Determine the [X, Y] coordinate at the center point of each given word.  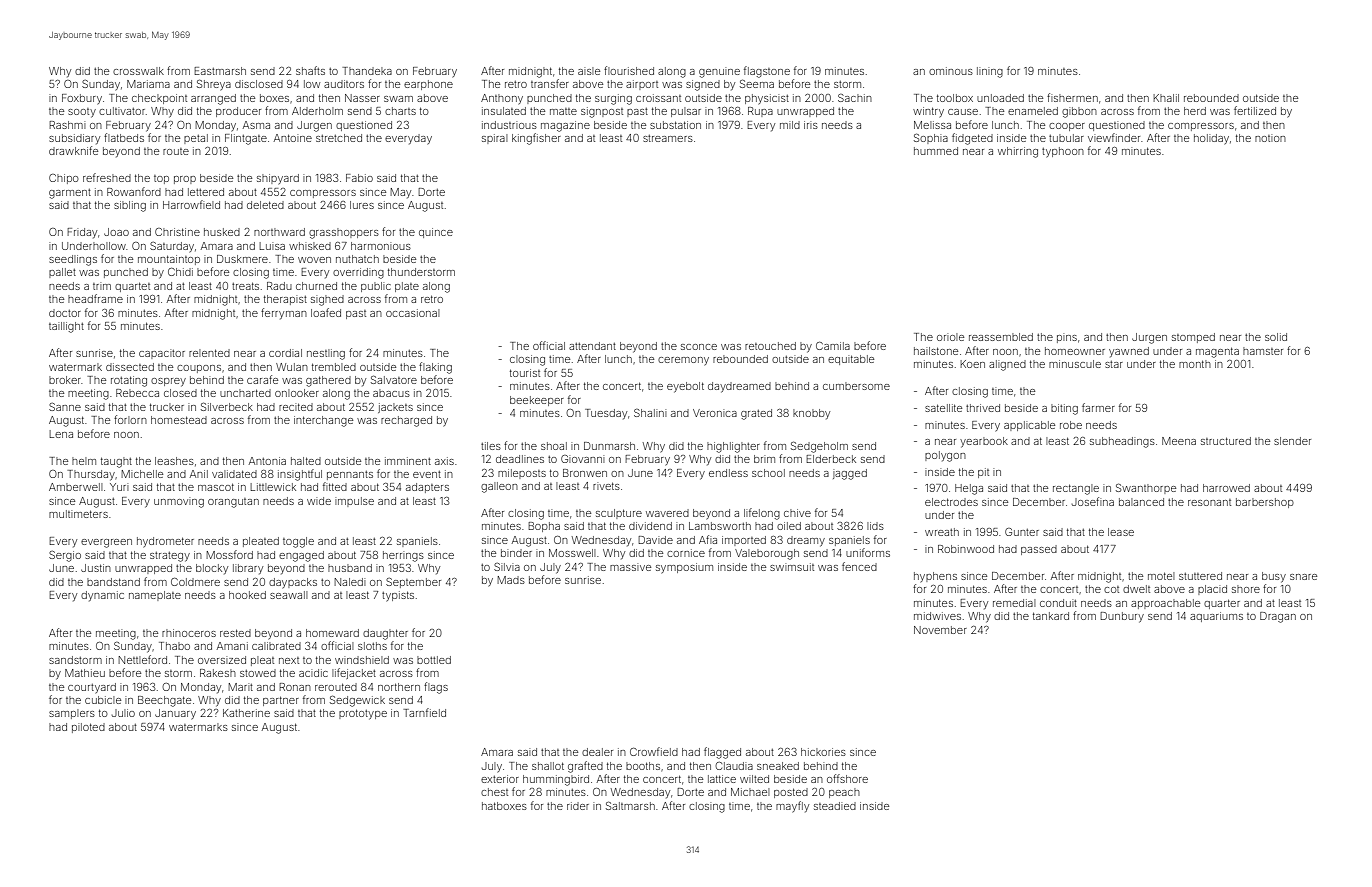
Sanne [65, 407]
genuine [719, 72]
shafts [310, 70]
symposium [684, 568]
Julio [123, 713]
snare [1303, 577]
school [768, 473]
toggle [298, 542]
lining [990, 72]
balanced [1141, 502]
